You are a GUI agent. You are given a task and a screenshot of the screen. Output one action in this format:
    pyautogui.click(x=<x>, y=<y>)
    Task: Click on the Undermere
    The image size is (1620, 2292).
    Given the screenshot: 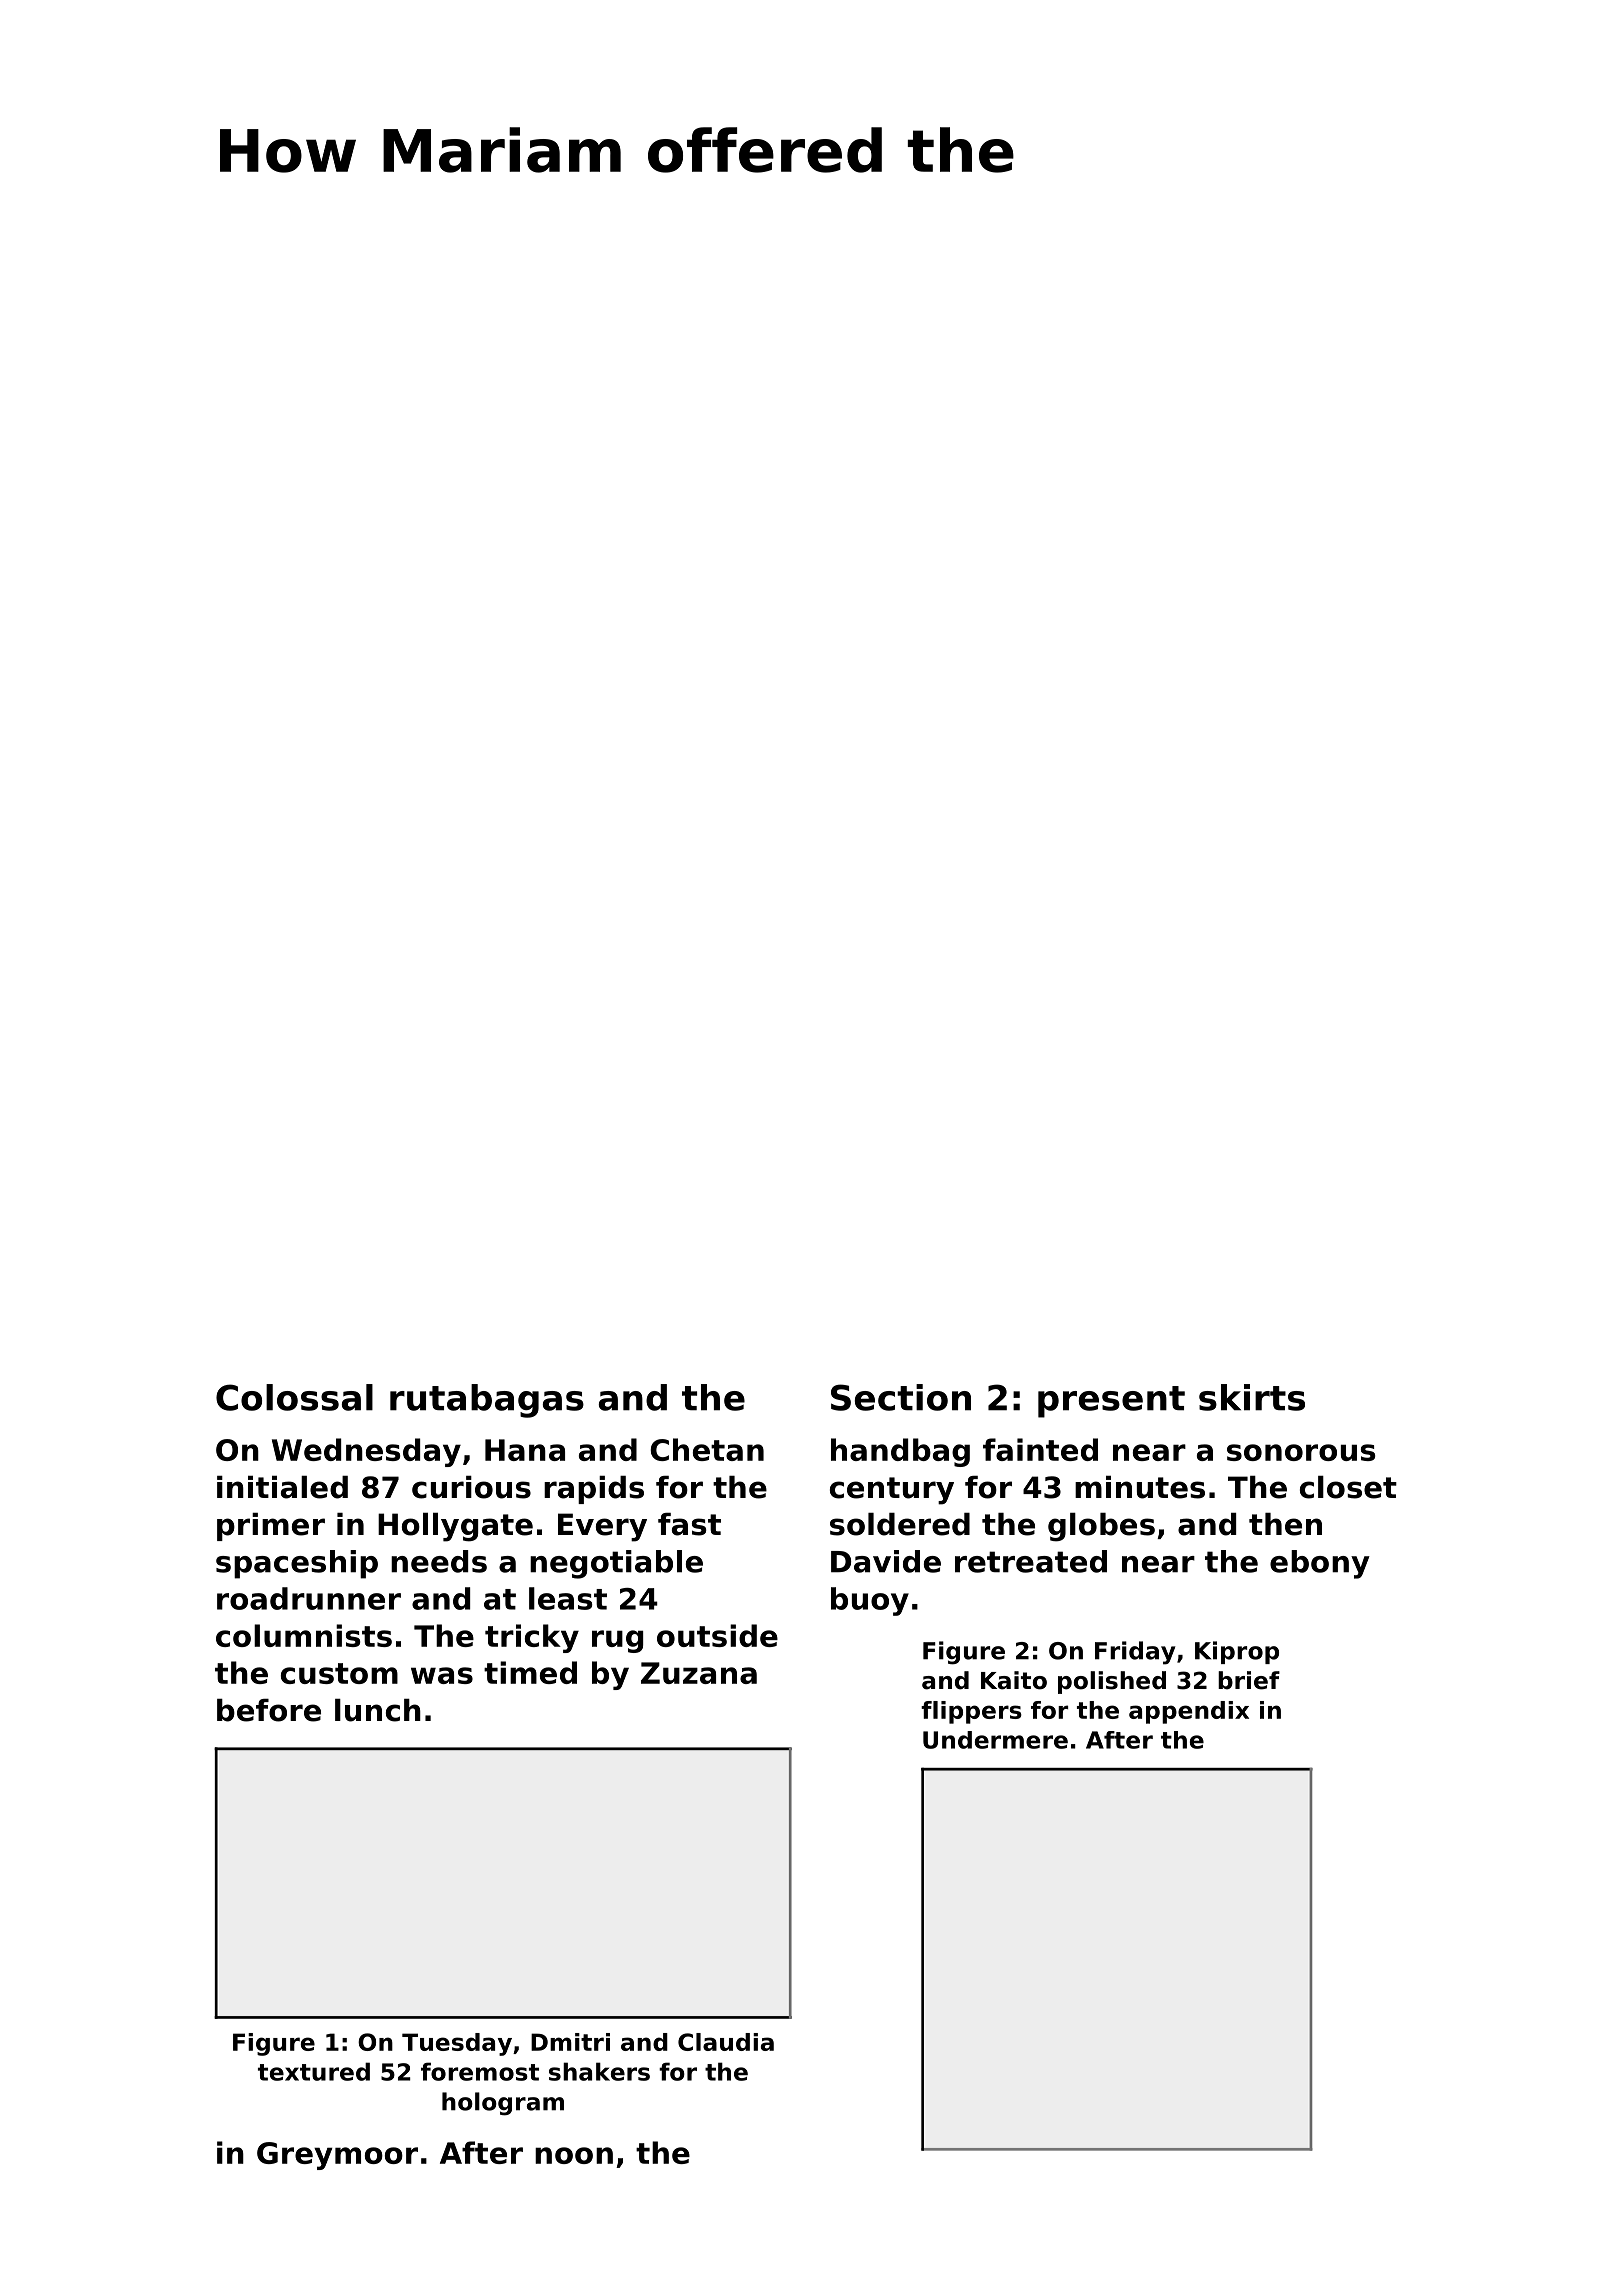 What is the action you would take?
    pyautogui.click(x=995, y=1740)
